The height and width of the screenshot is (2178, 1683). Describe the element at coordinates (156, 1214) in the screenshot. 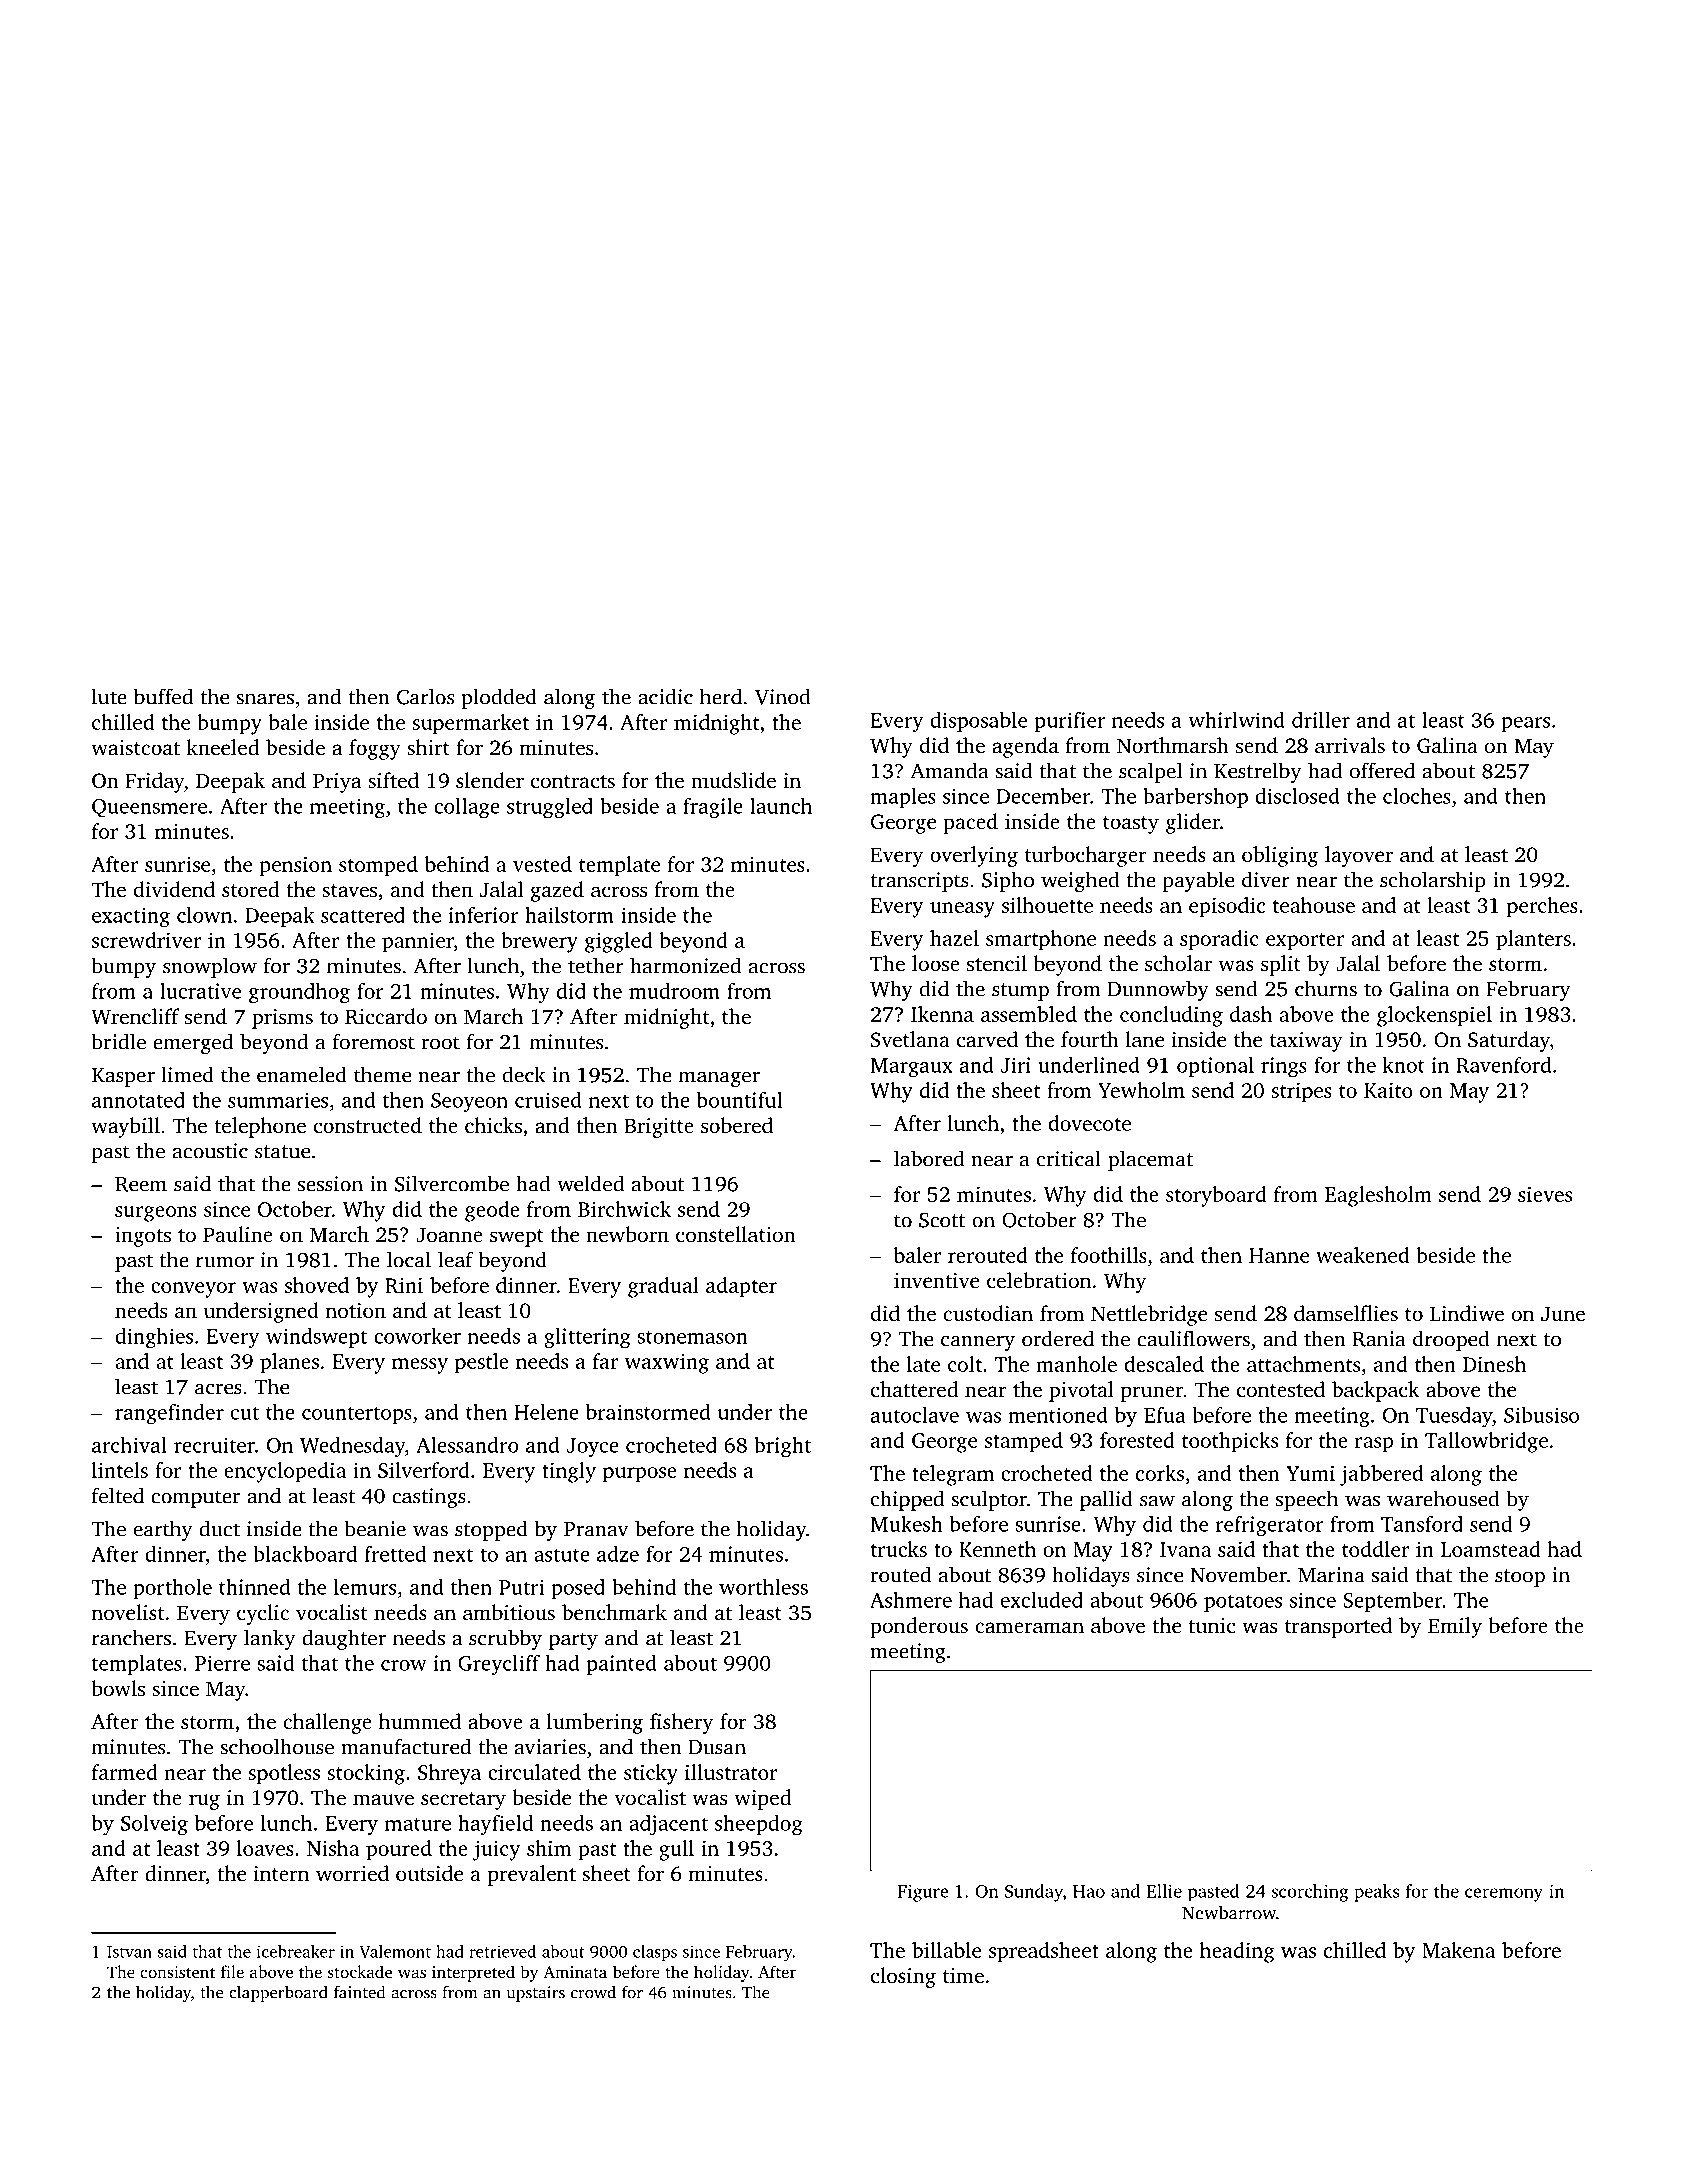

I see `surgeons` at that location.
